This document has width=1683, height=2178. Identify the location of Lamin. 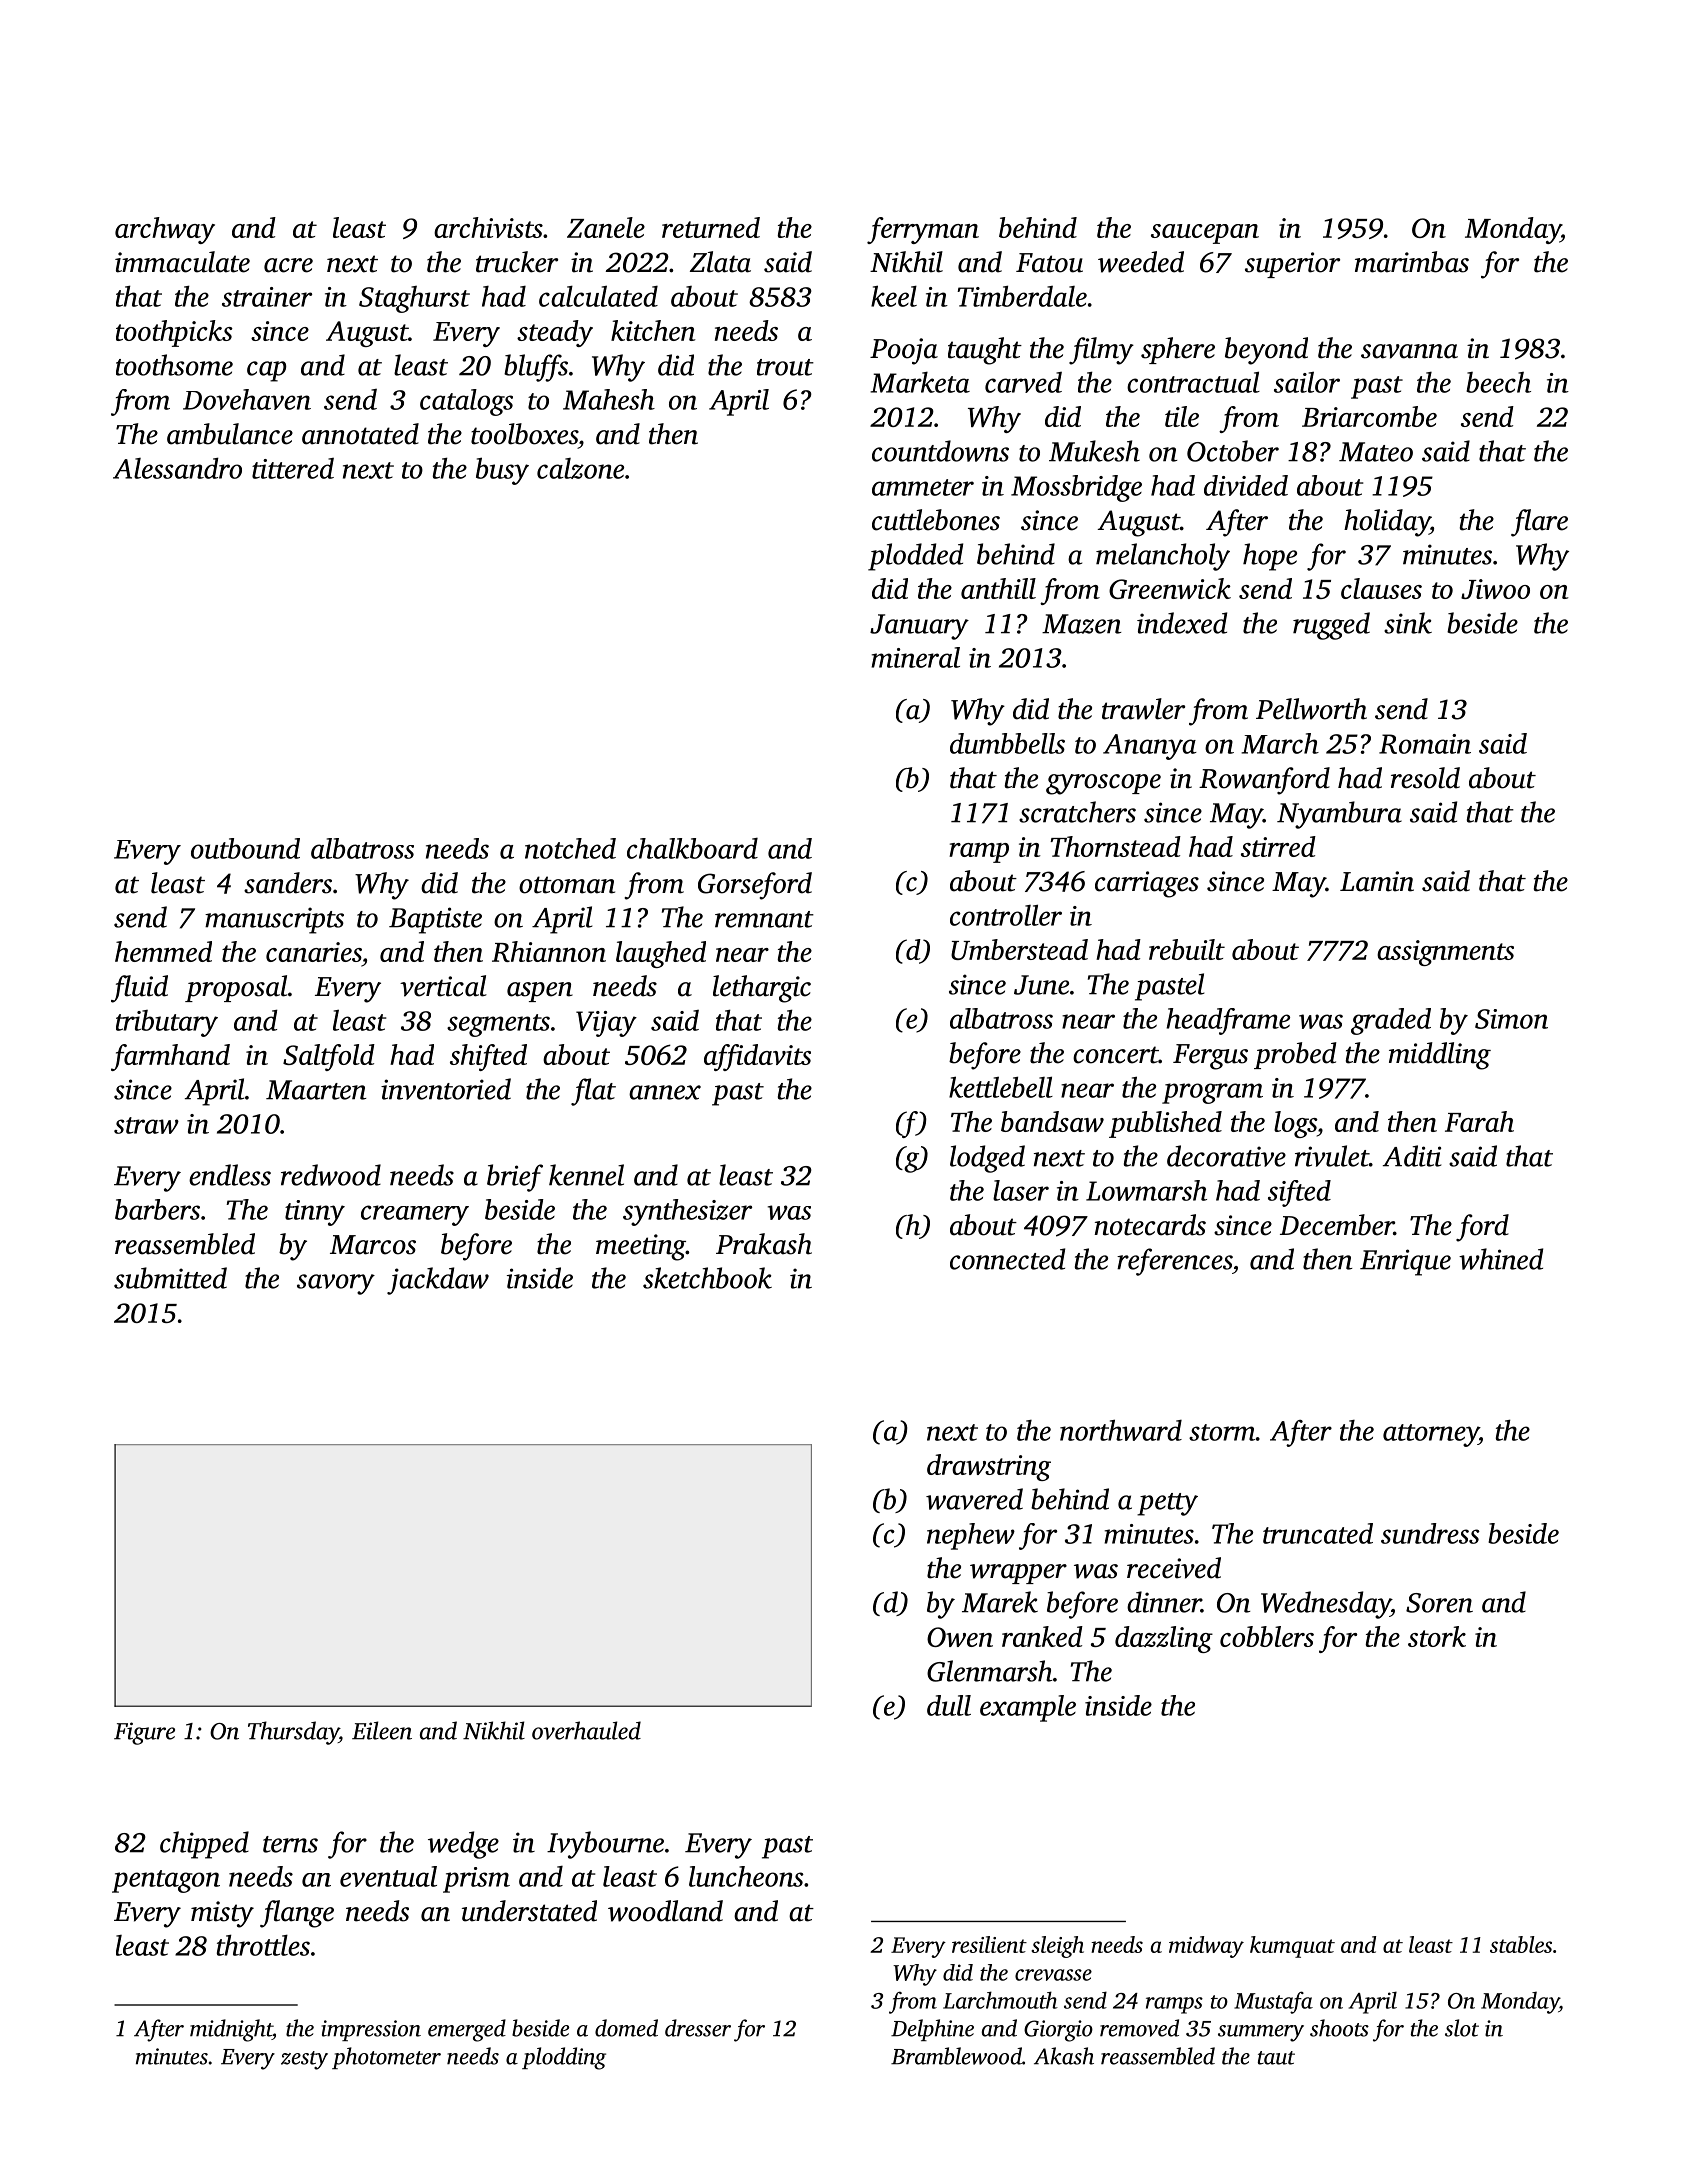
(1377, 881).
